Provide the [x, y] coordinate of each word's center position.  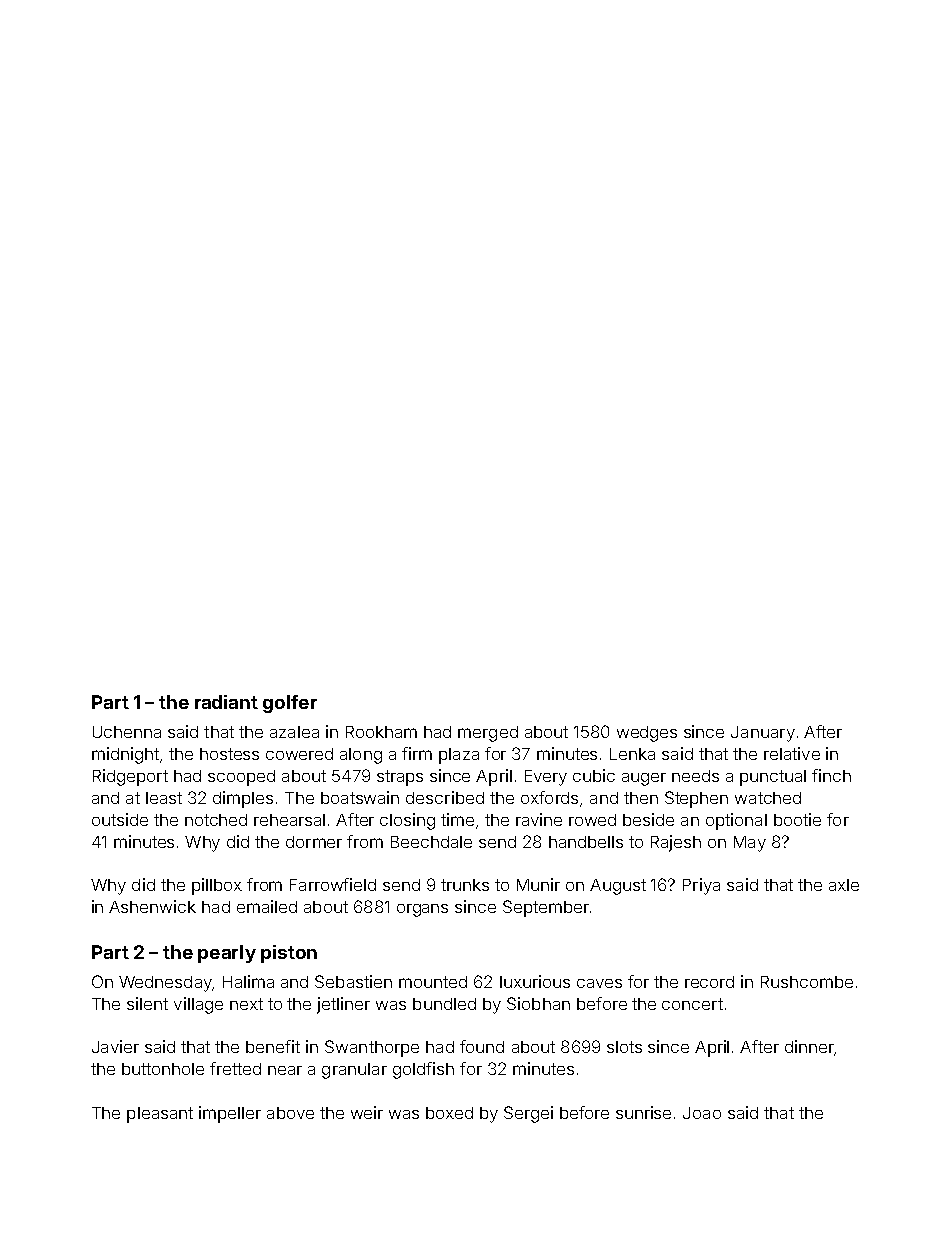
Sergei [528, 1114]
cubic [594, 775]
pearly [227, 954]
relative [792, 753]
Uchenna [127, 732]
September [546, 908]
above [290, 1113]
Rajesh [676, 843]
